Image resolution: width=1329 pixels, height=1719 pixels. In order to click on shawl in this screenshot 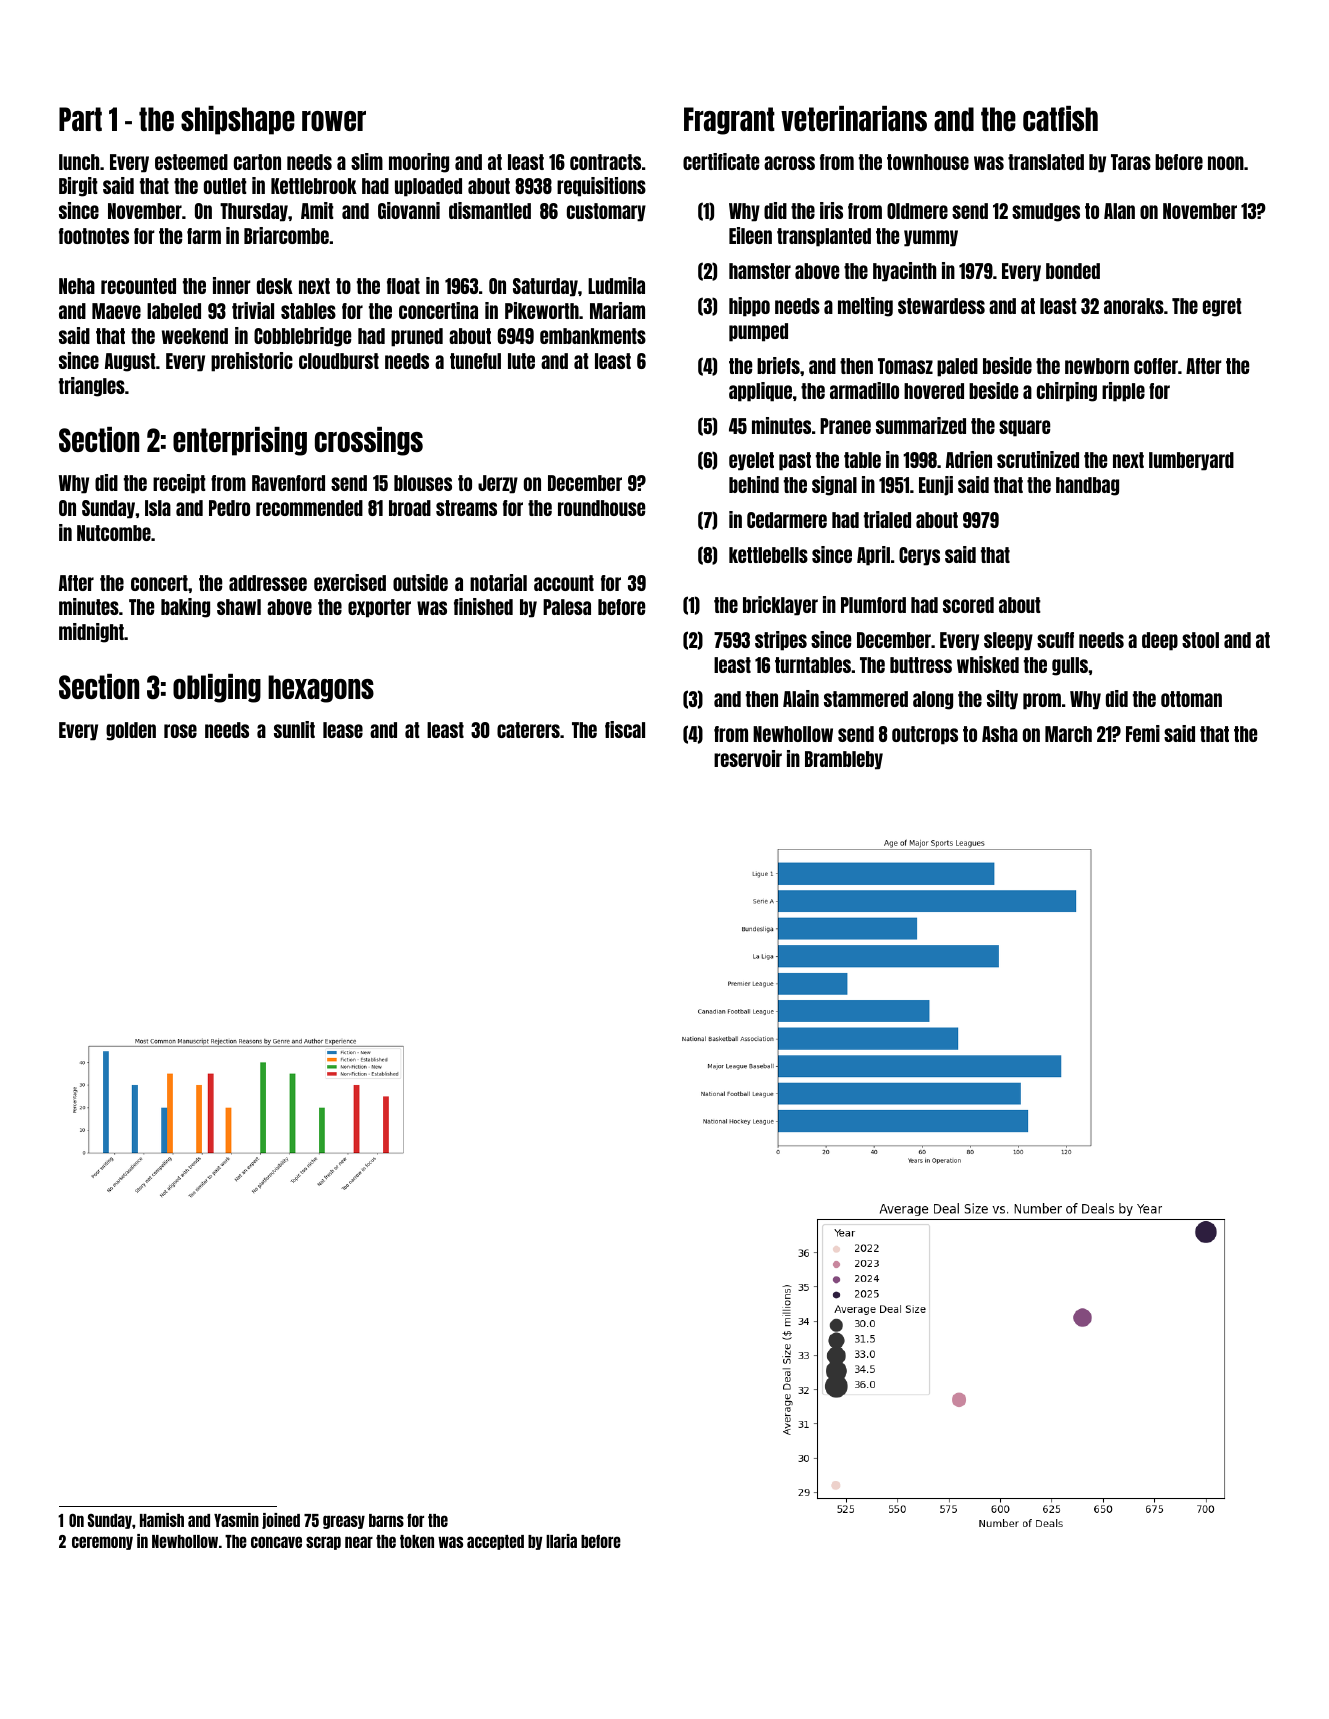, I will do `click(239, 607)`.
